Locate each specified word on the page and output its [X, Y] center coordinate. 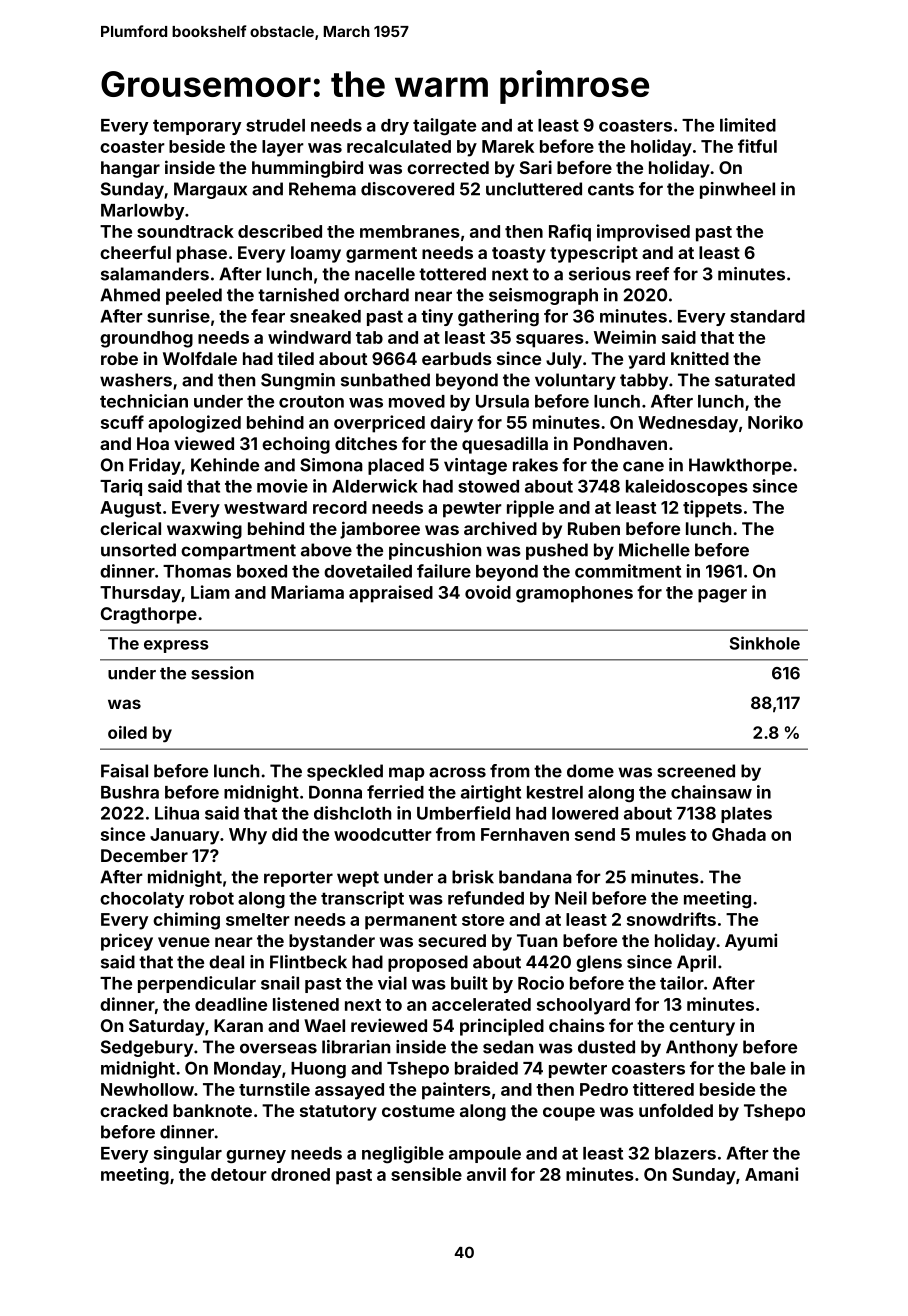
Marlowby [143, 212]
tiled [295, 358]
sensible [426, 1174]
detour [239, 1174]
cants [611, 189]
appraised [391, 594]
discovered [407, 189]
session [222, 673]
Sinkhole [765, 643]
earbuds [457, 358]
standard [767, 316]
